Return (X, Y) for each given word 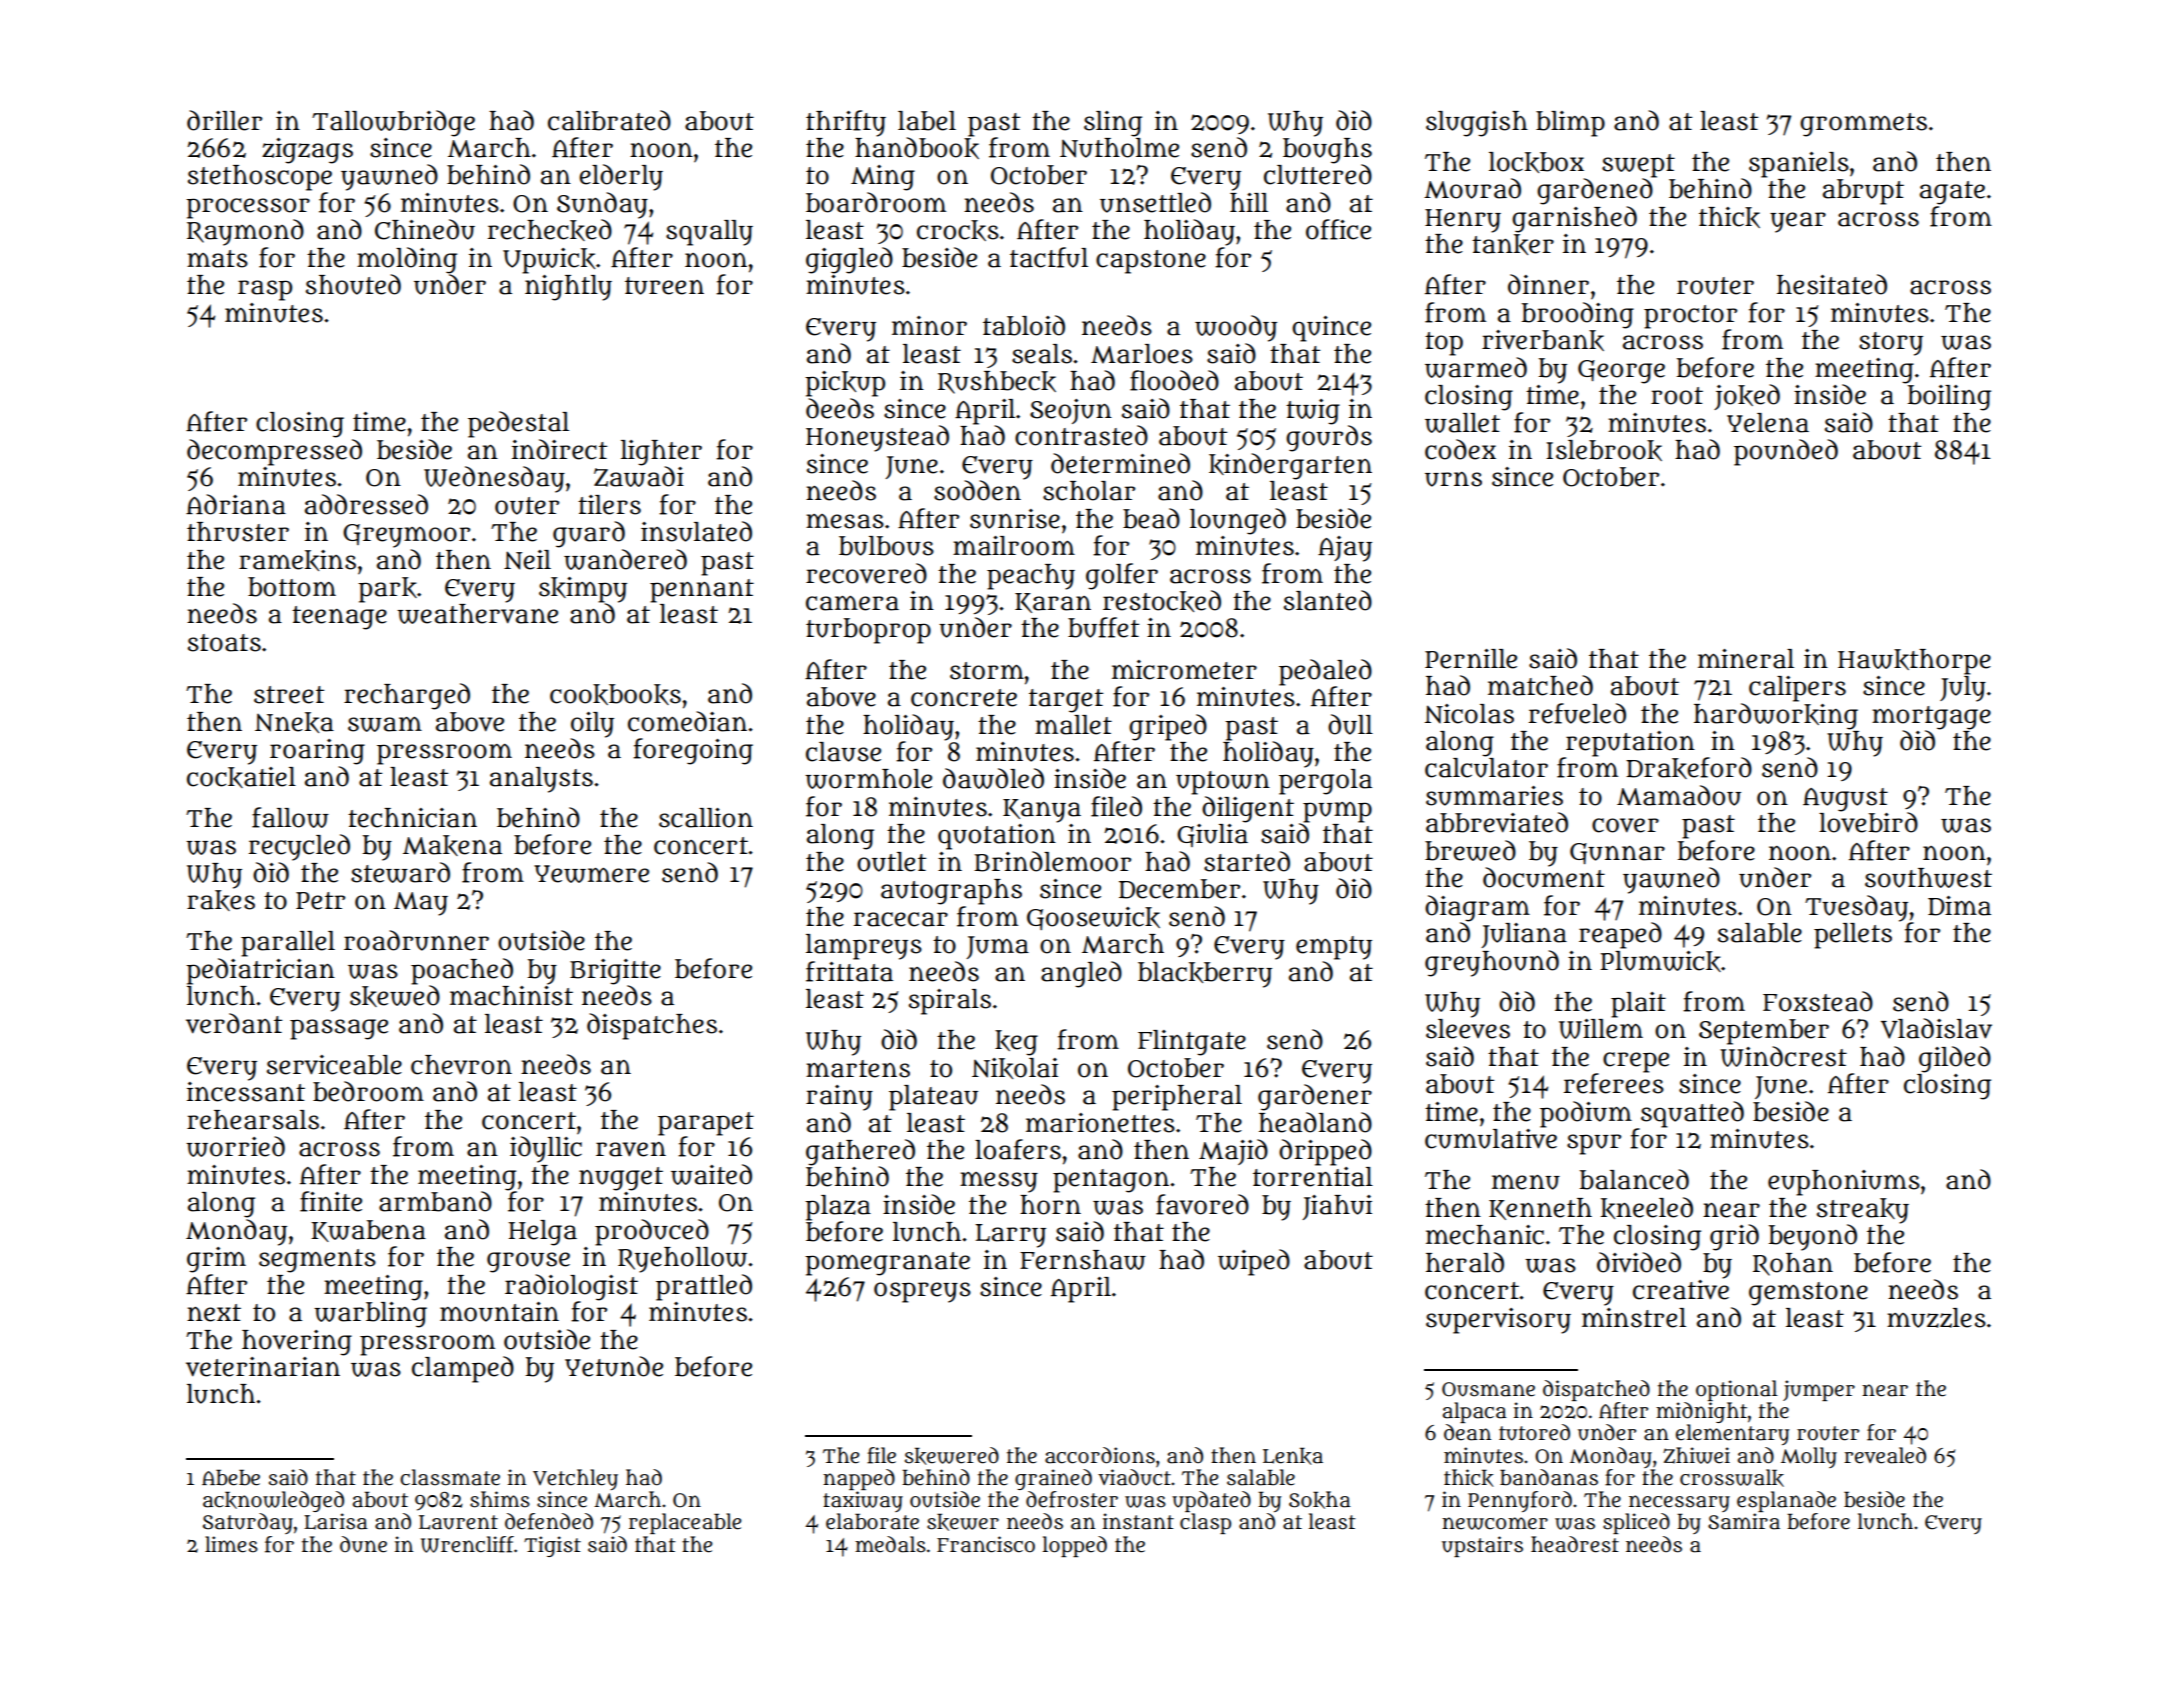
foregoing (693, 751)
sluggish (1477, 124)
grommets (1863, 125)
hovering (297, 1343)
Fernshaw (1083, 1260)
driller (224, 120)
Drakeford (1689, 768)
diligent (1248, 809)
